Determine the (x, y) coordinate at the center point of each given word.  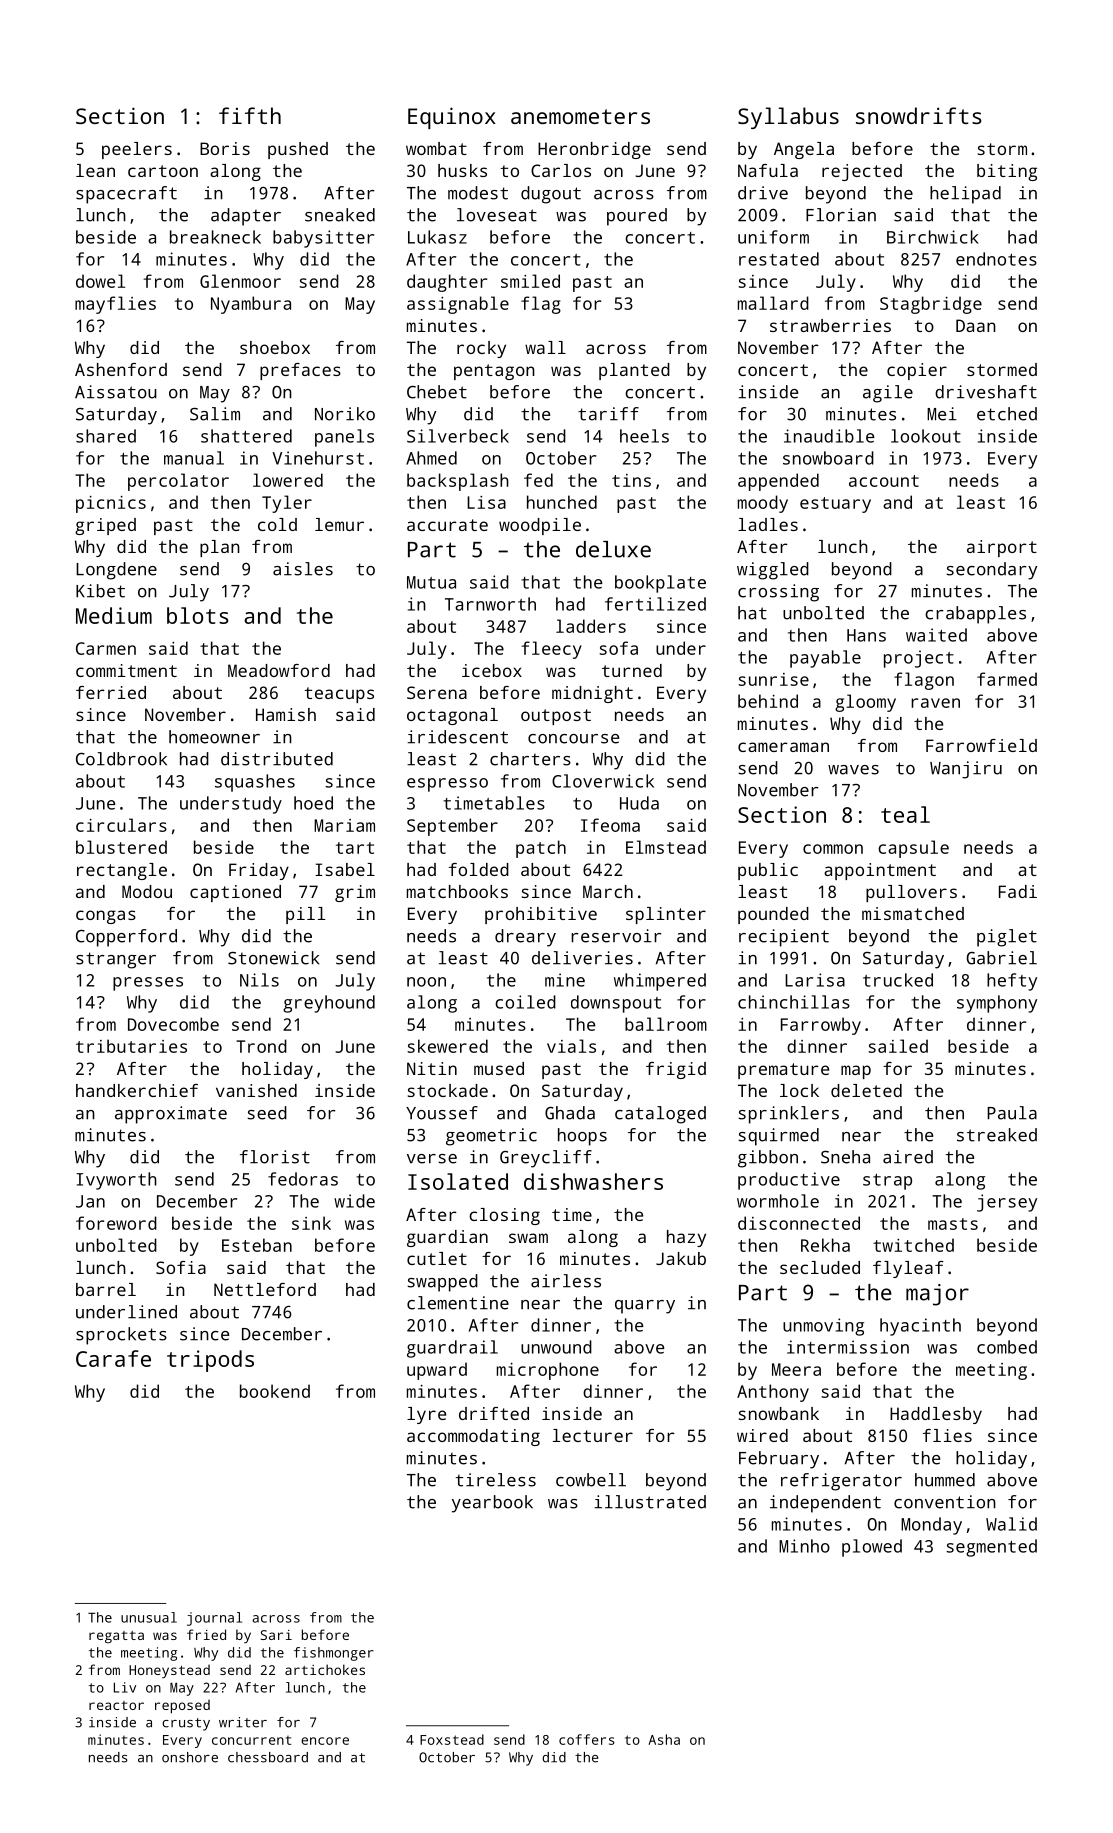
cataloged (660, 1115)
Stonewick (273, 958)
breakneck (215, 237)
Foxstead (452, 1739)
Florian (841, 215)
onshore (190, 1757)
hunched (562, 502)
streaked (997, 1135)
